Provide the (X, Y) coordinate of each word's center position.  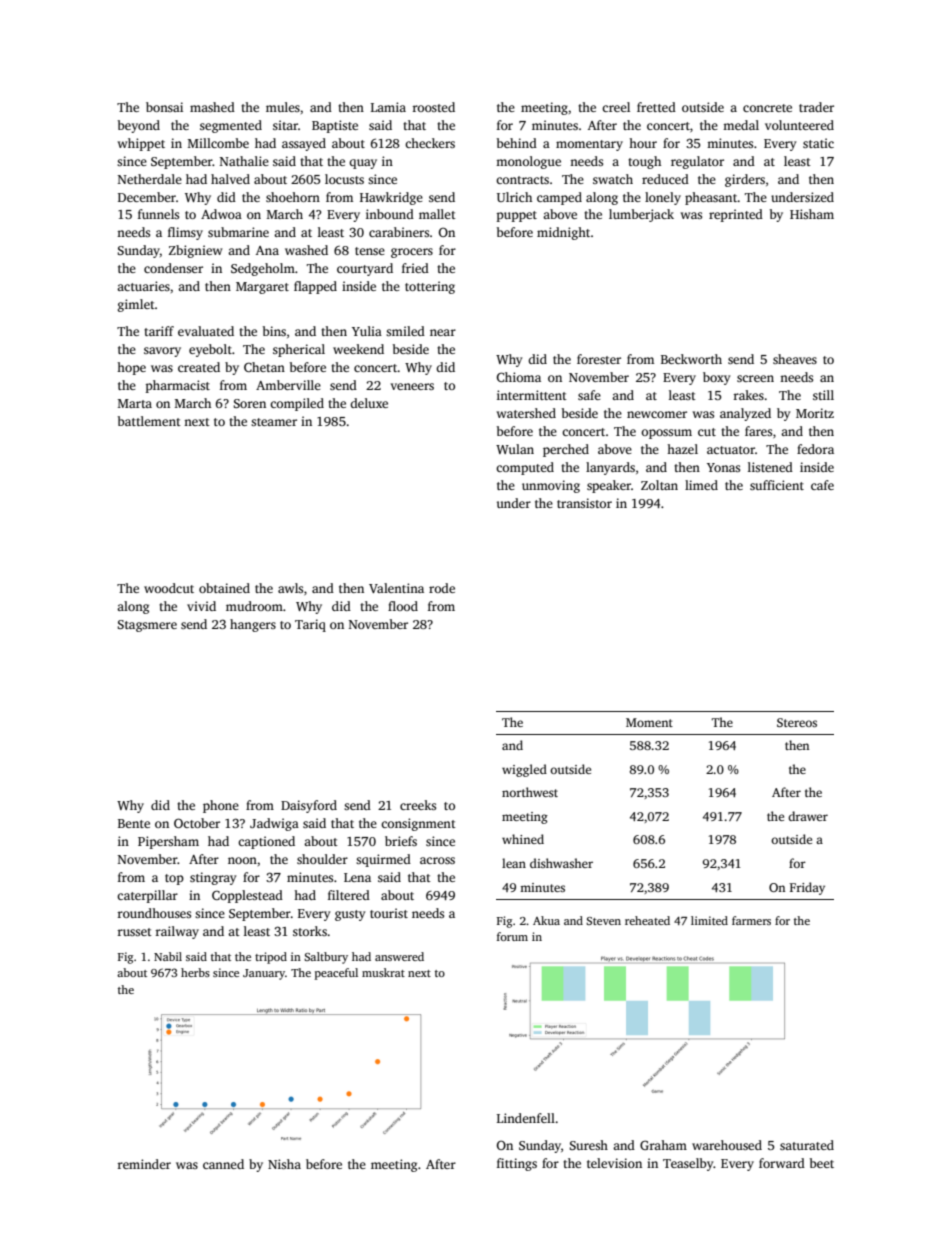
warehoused (727, 1145)
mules (283, 107)
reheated (647, 920)
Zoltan (659, 485)
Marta (135, 403)
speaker (609, 486)
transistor (584, 503)
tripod (271, 958)
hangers (253, 625)
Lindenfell (526, 1118)
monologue (528, 162)
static (818, 143)
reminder (144, 1164)
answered (399, 956)
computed (525, 468)
